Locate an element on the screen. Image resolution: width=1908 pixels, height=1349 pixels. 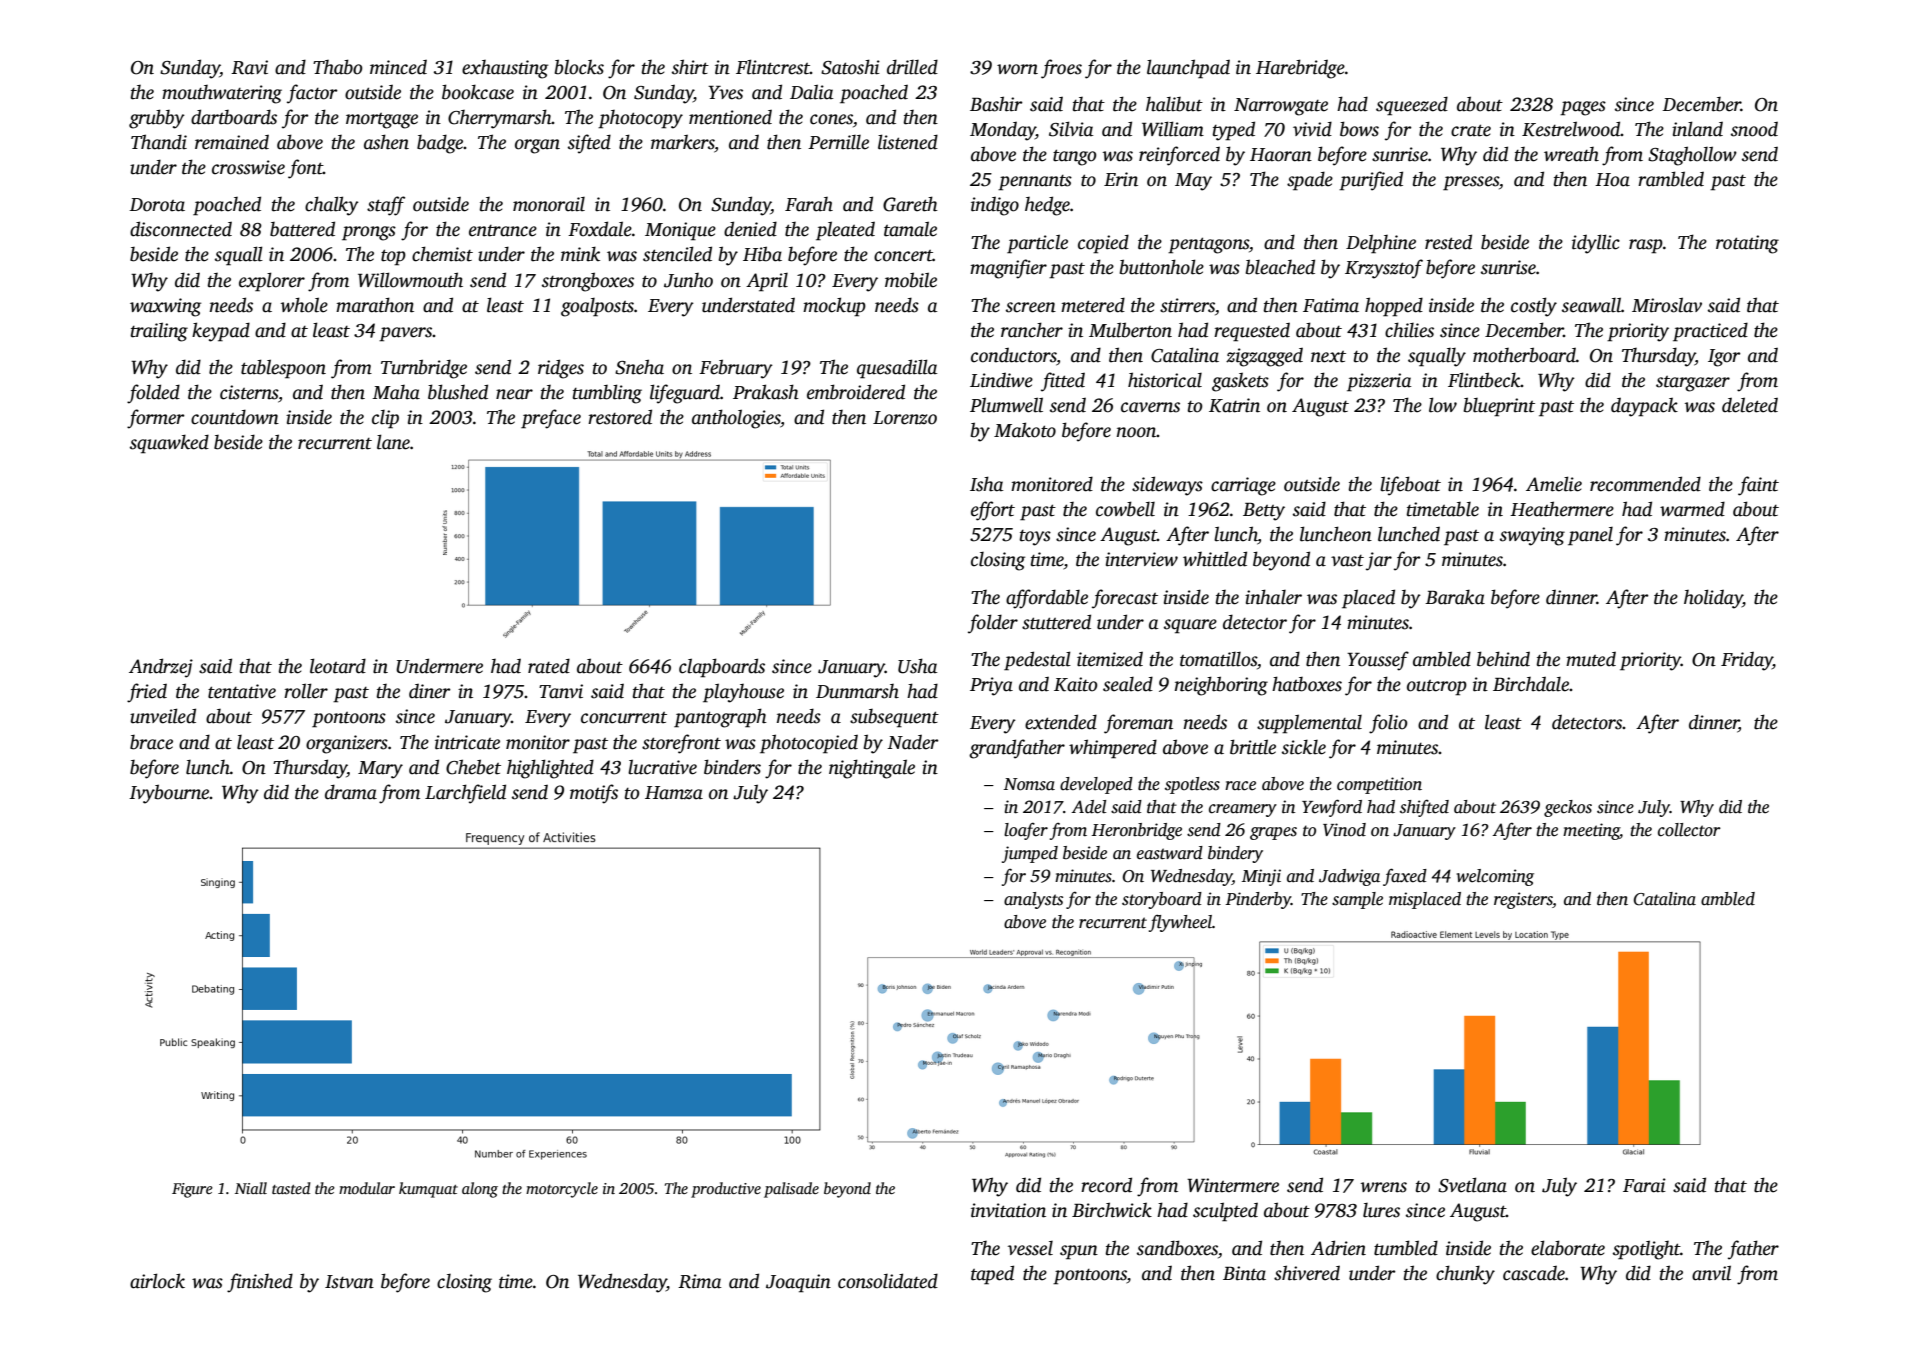
Priya is located at coordinates (991, 686).
